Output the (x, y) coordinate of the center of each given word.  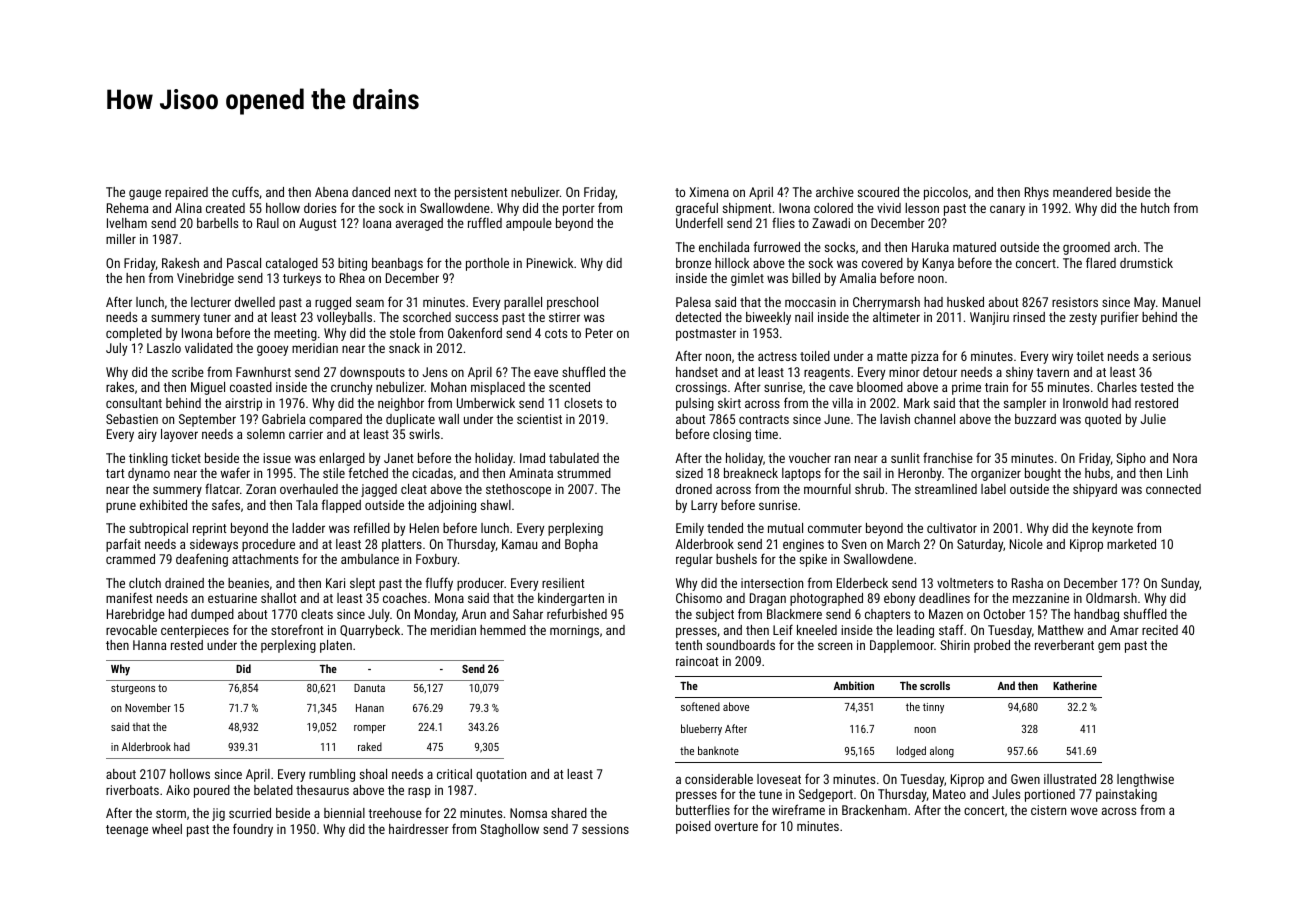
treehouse (395, 813)
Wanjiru (989, 318)
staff (951, 629)
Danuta (369, 688)
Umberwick (486, 403)
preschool (572, 303)
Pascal (244, 263)
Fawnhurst (263, 372)
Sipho (1131, 459)
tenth (688, 645)
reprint (209, 529)
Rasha (1027, 583)
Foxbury (436, 560)
